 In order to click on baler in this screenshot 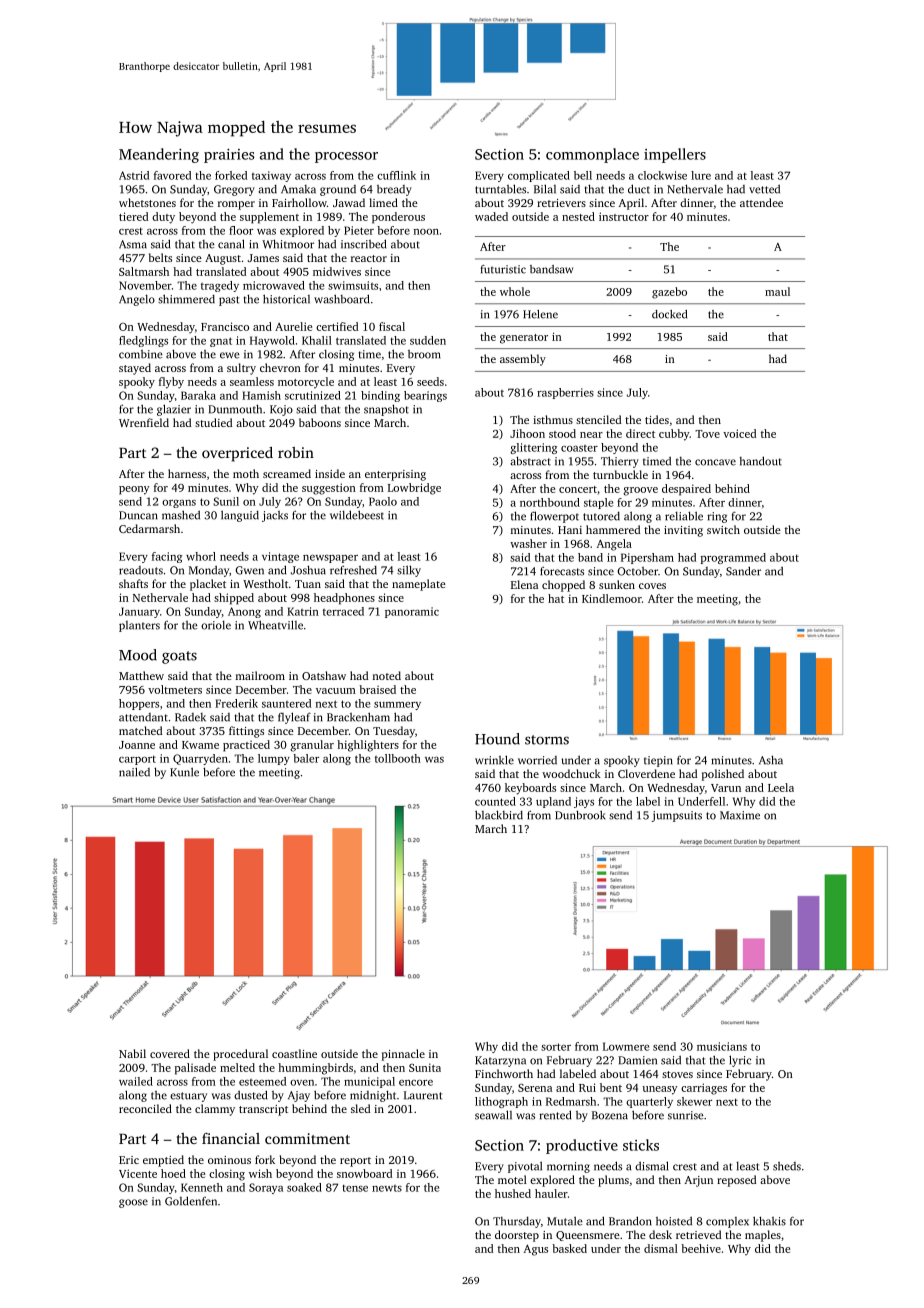, I will do `click(306, 758)`.
